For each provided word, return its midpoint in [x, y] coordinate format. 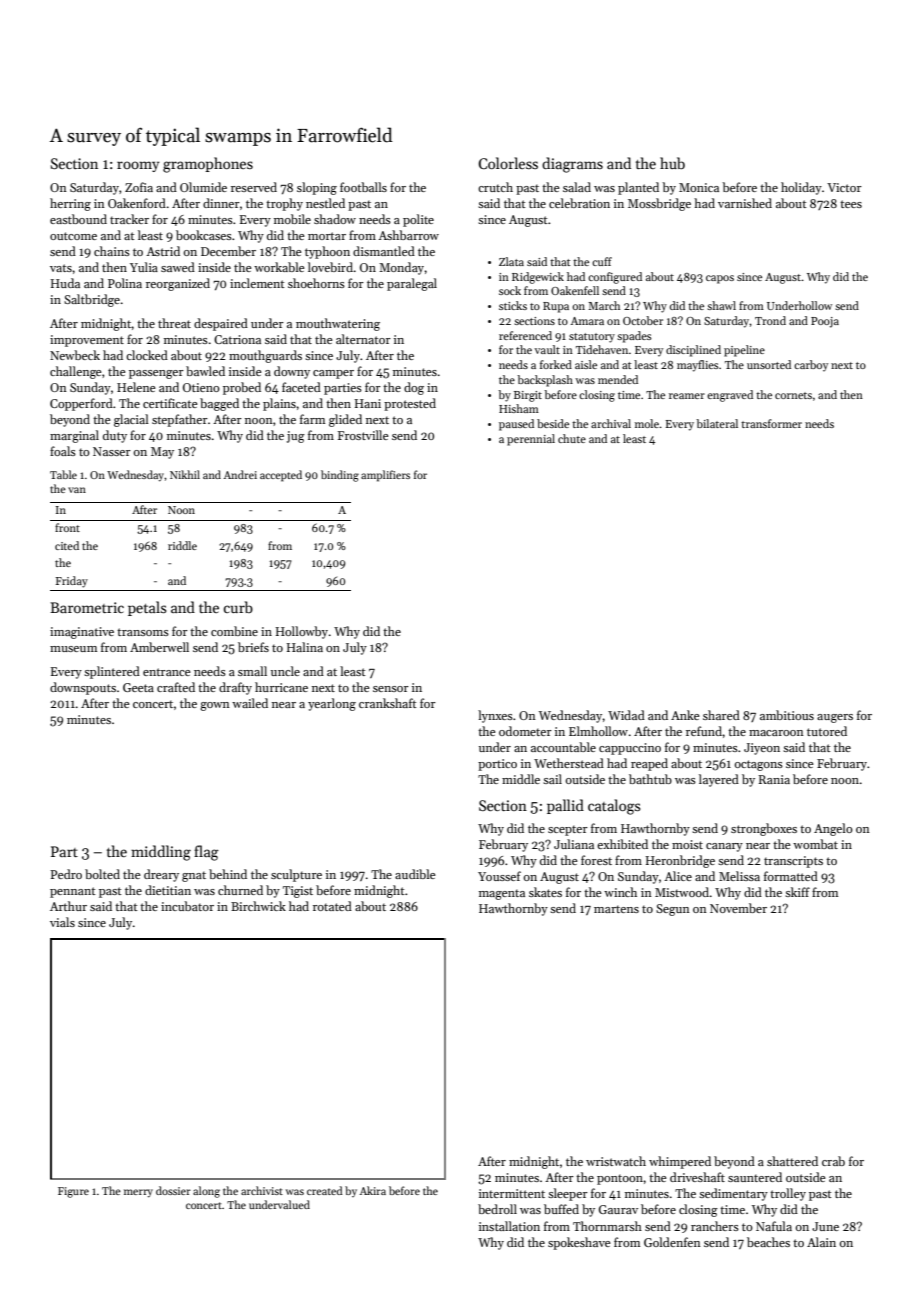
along [206, 1192]
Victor [844, 187]
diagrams [572, 165]
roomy [138, 166]
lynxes [495, 716]
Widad [626, 715]
